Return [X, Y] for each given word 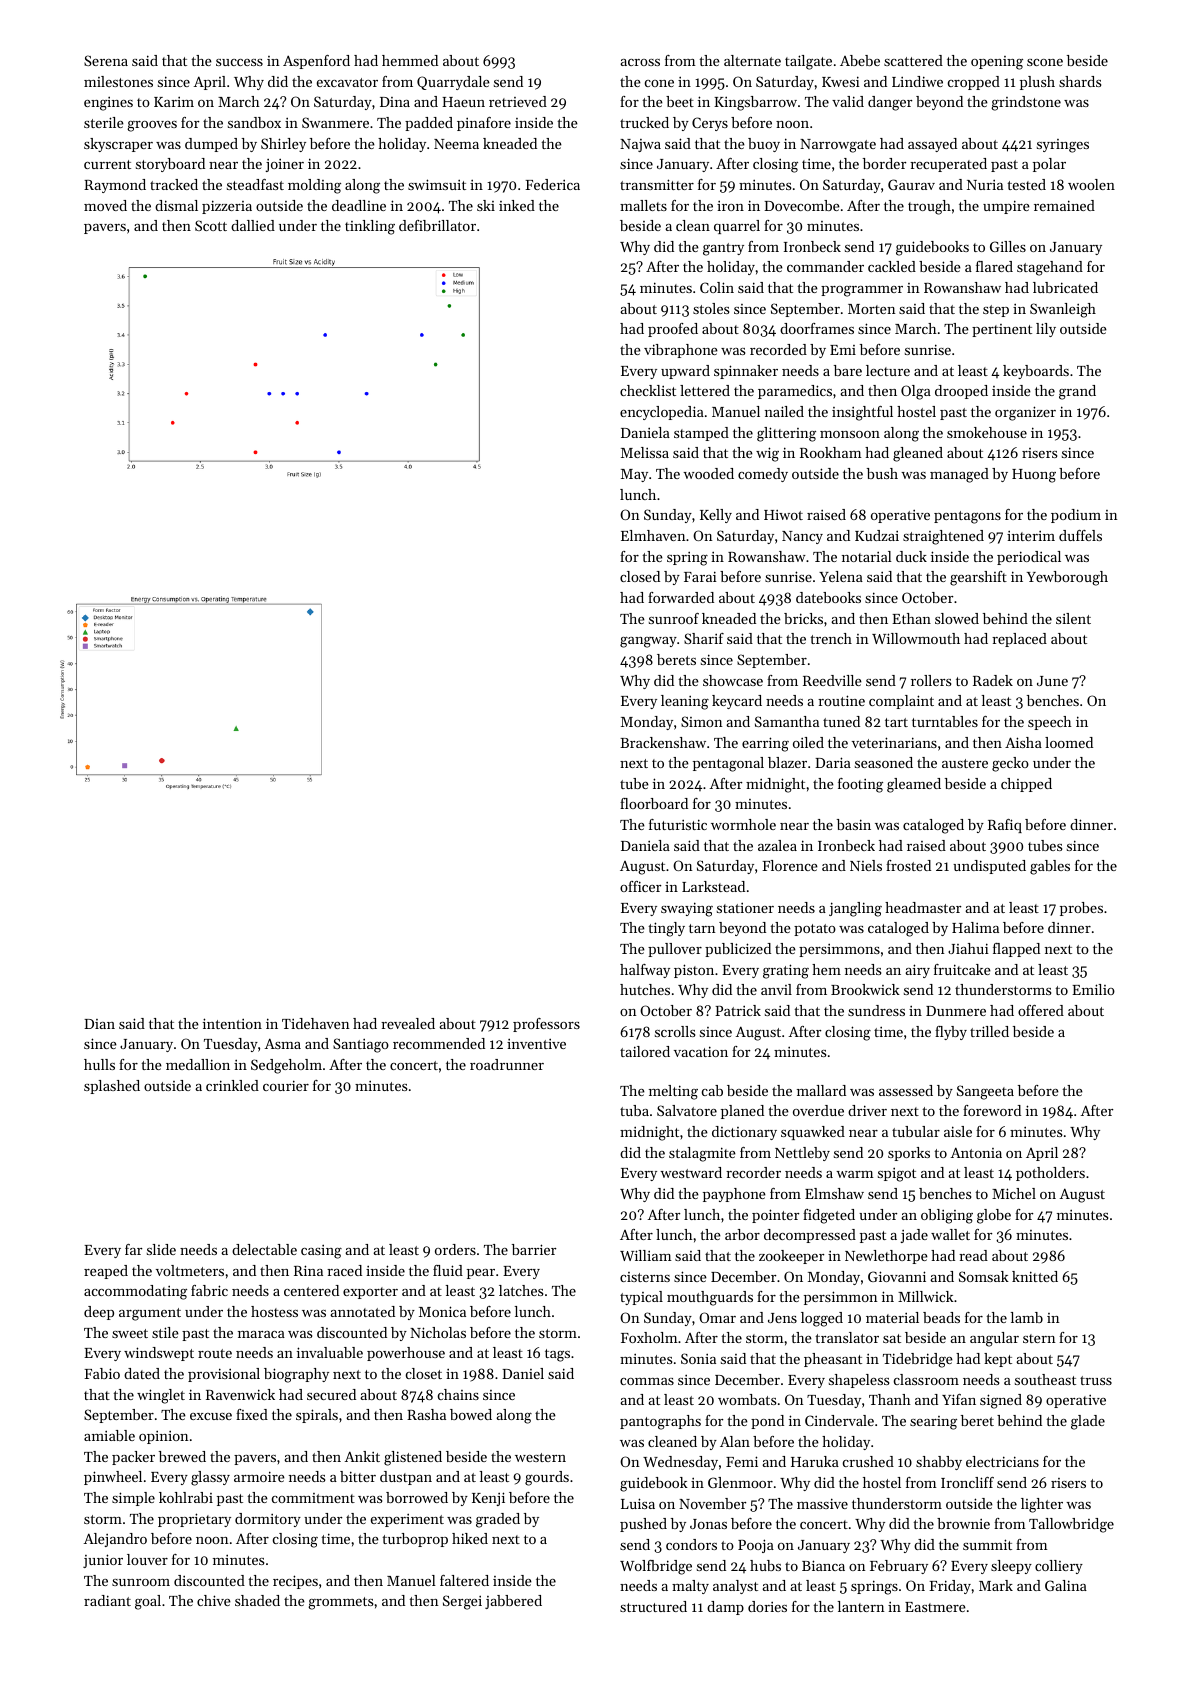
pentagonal [728, 764]
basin [854, 824]
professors [546, 1025]
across [640, 62]
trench [831, 638]
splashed [112, 1087]
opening [997, 63]
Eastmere [935, 1607]
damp [725, 1608]
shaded [257, 1600]
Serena [106, 60]
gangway [648, 642]
